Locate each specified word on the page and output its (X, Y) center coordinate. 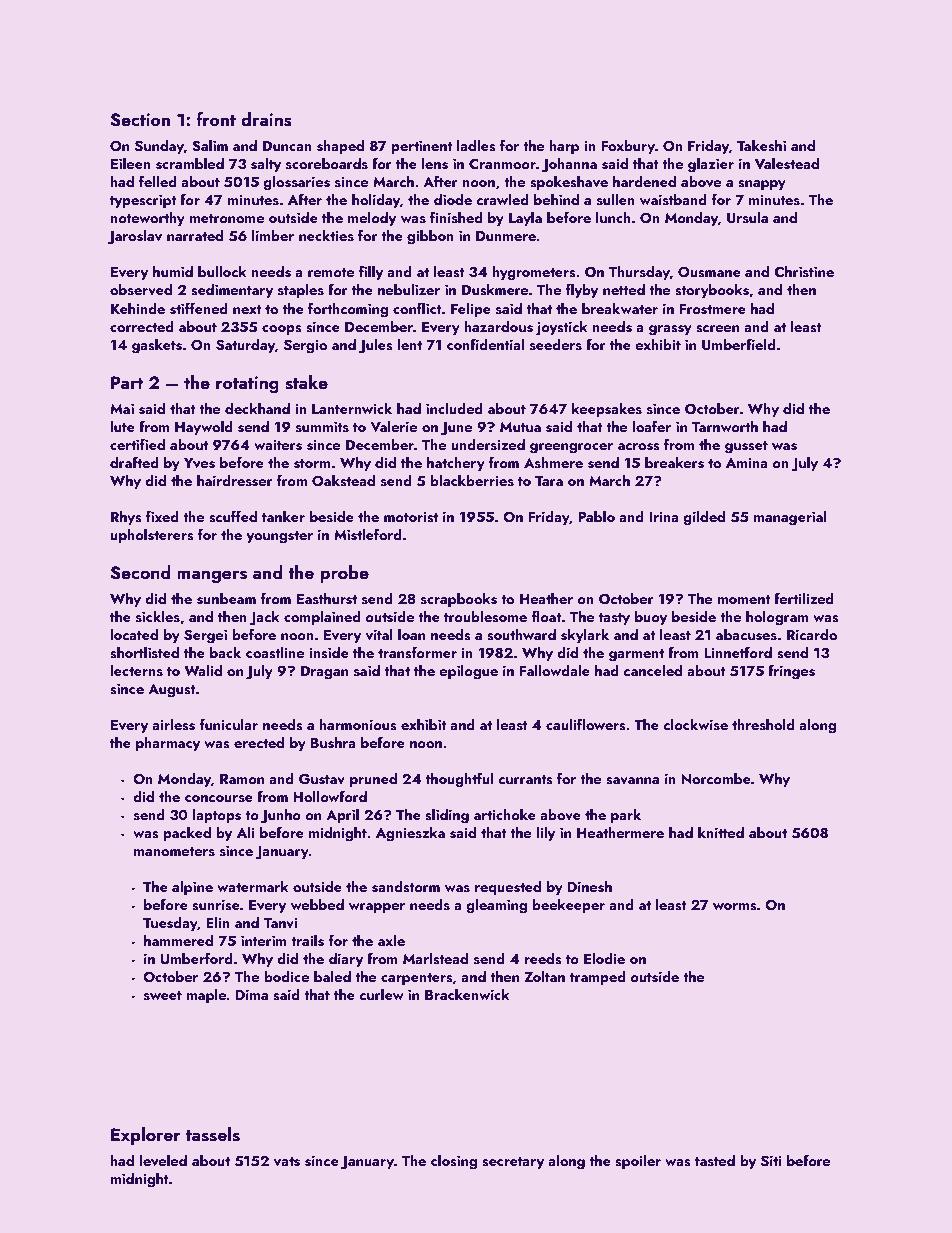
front (216, 119)
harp (564, 147)
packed (187, 833)
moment (744, 599)
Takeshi (761, 145)
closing (454, 1162)
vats (287, 1162)
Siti (771, 1161)
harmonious (358, 725)
